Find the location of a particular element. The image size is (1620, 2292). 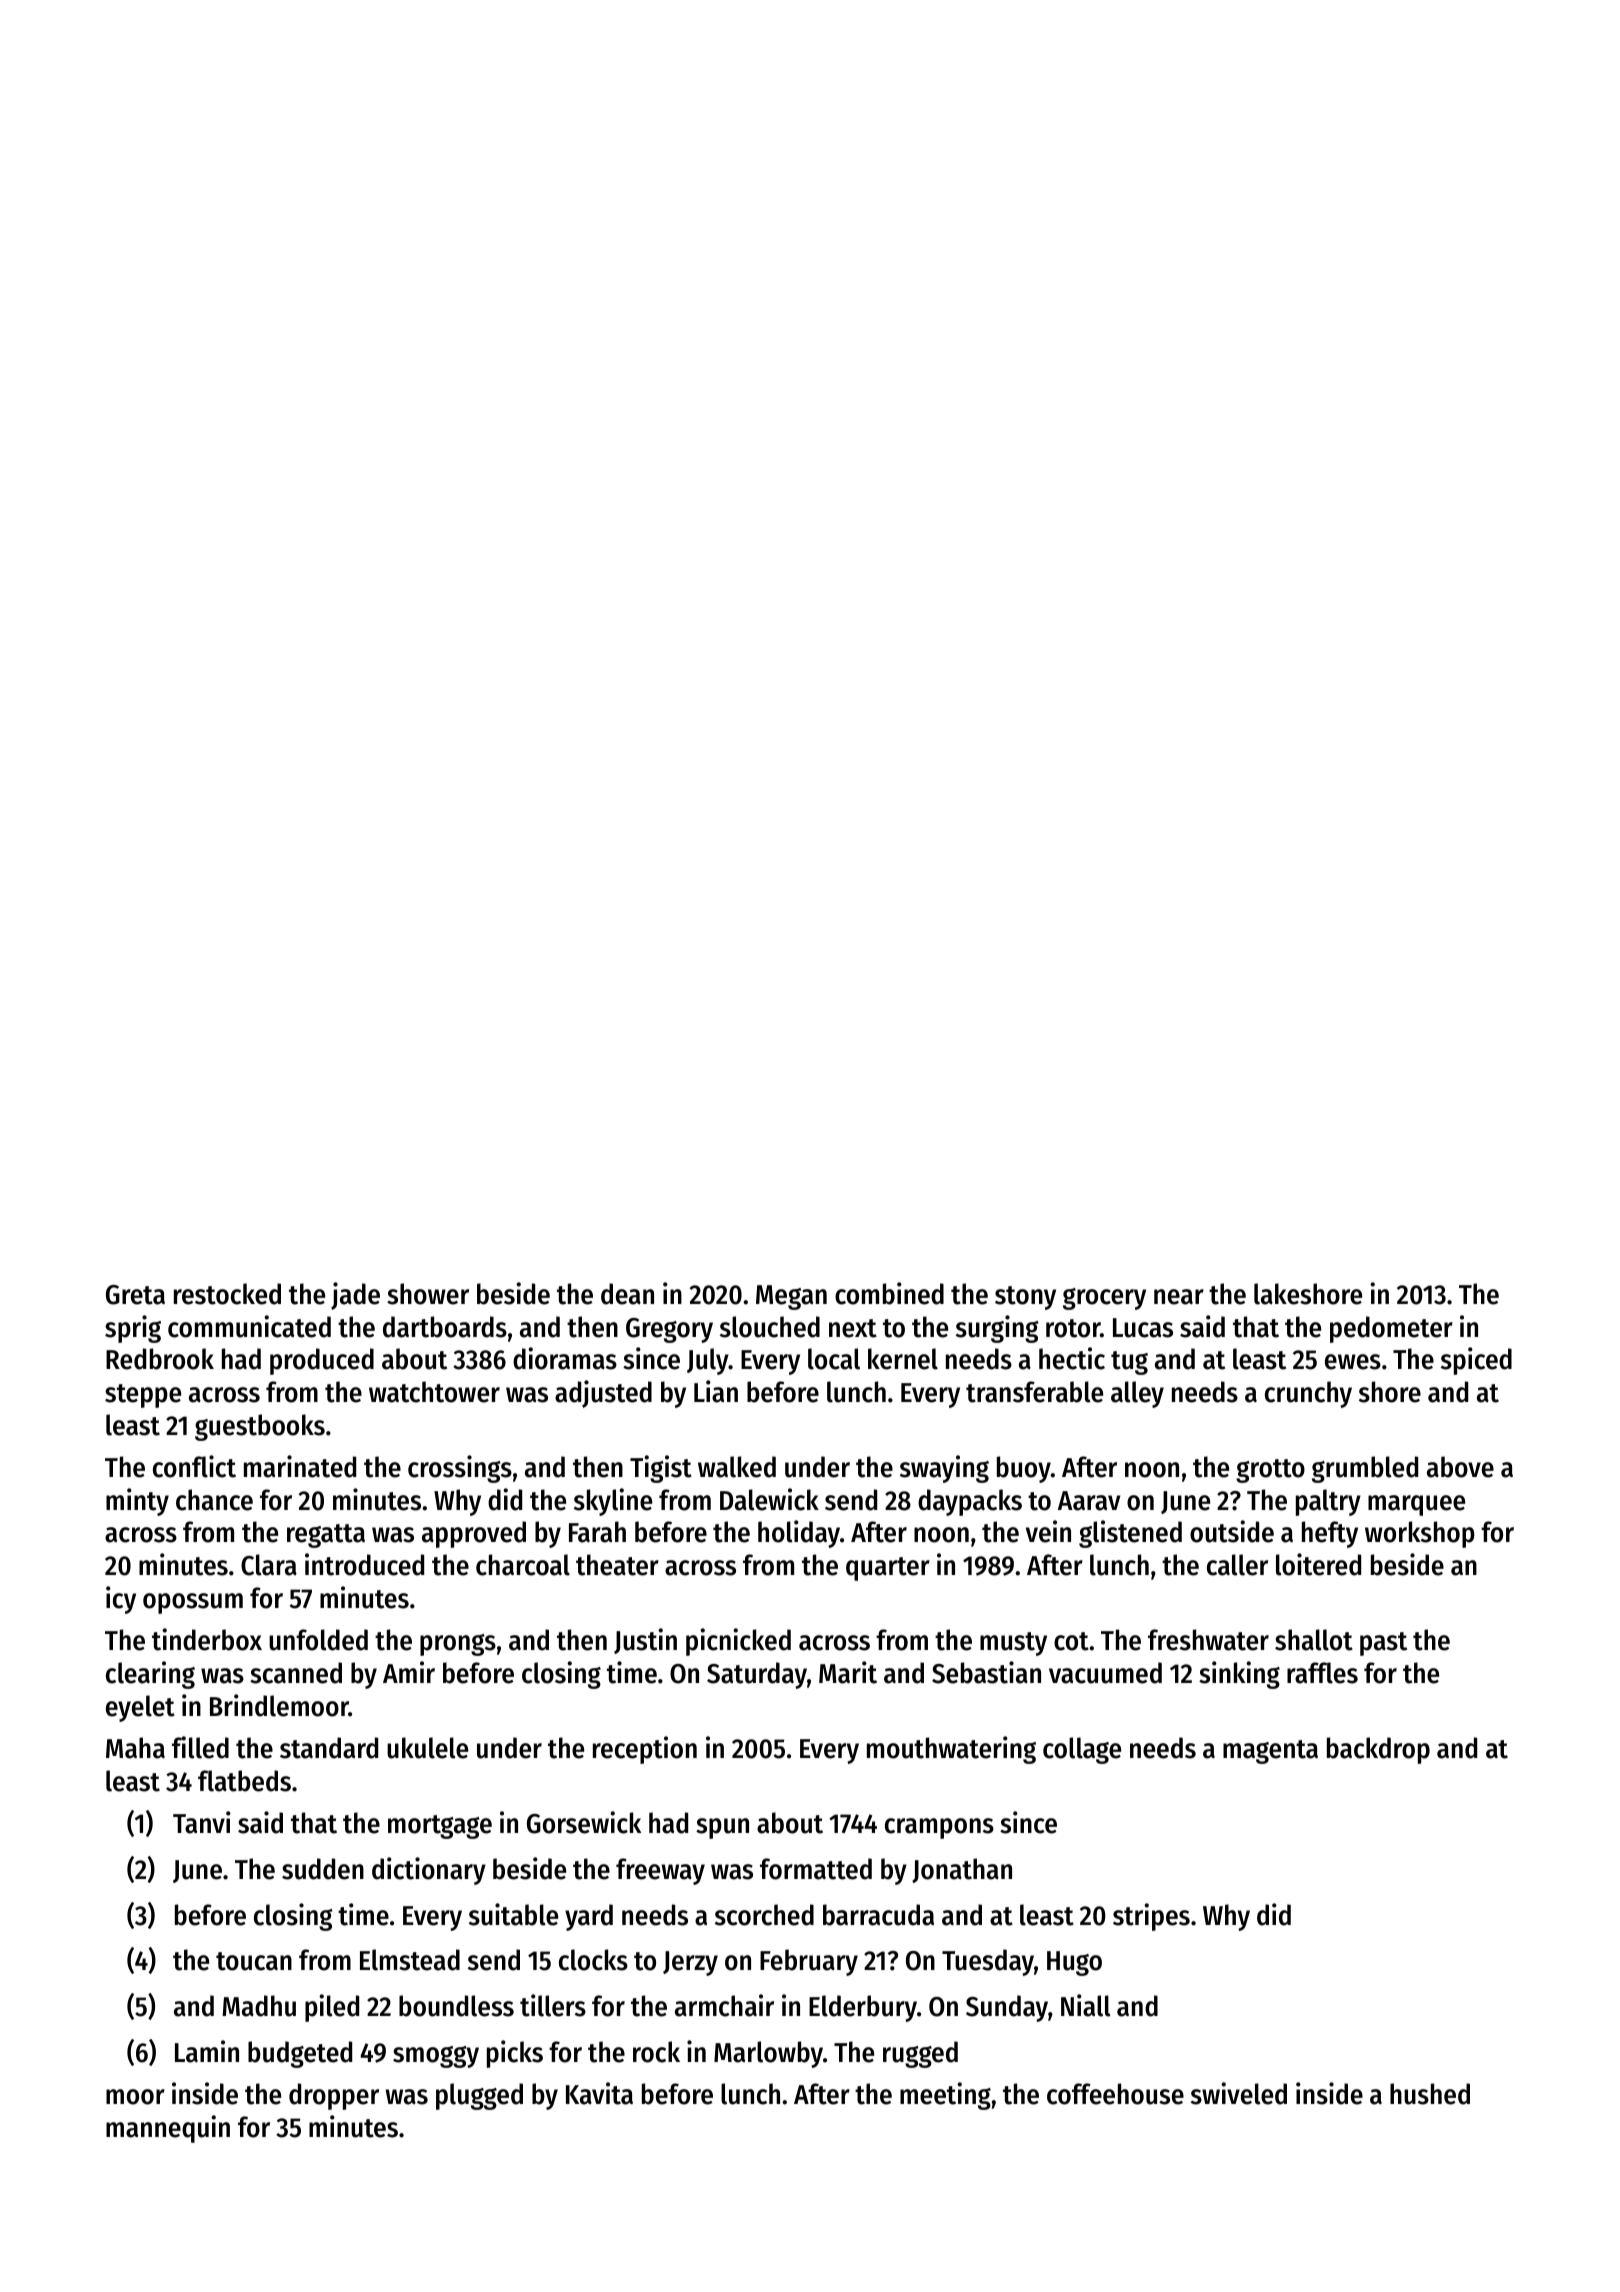

Tanvi is located at coordinates (202, 1822).
